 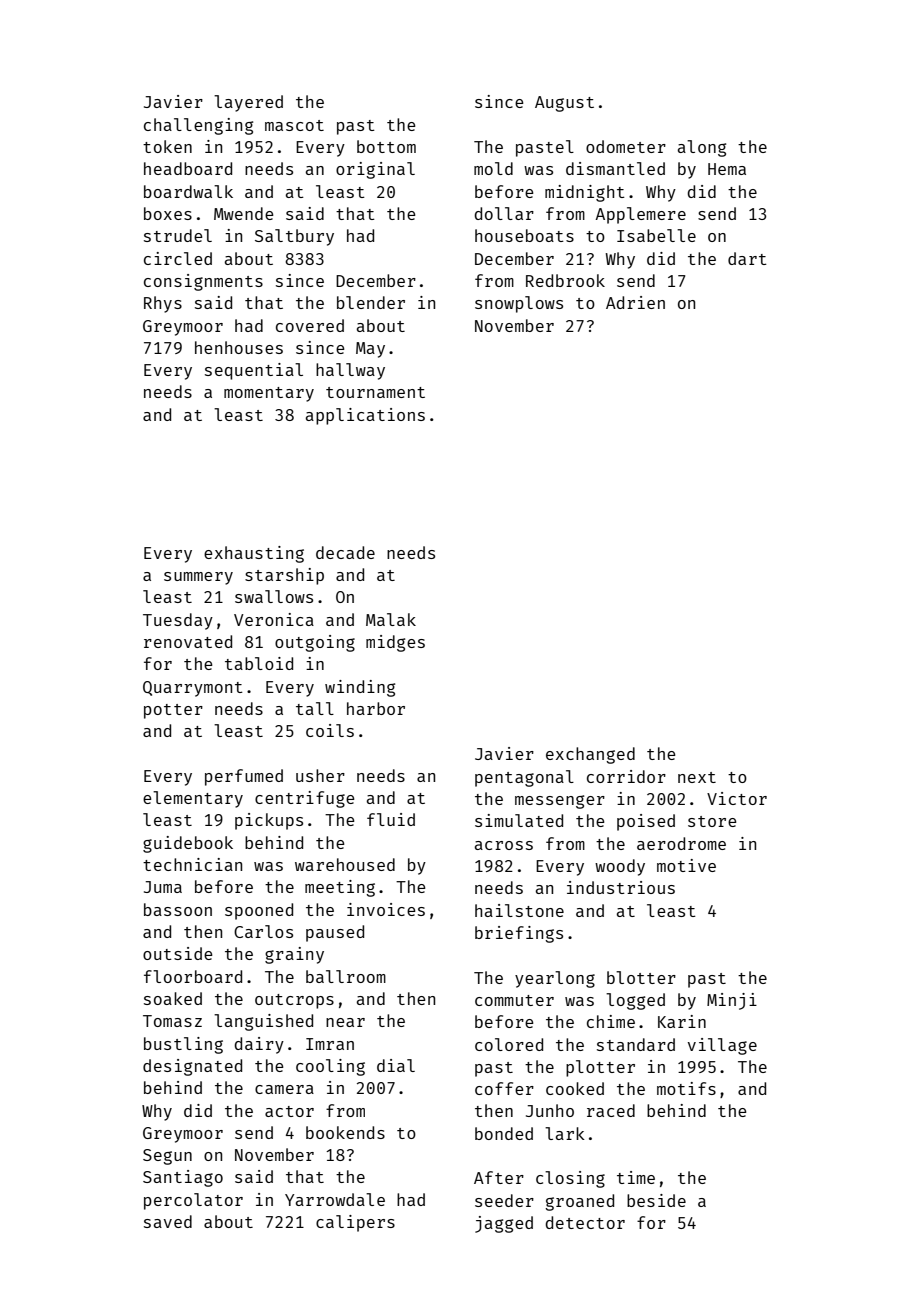 What do you see at coordinates (345, 552) in the screenshot?
I see `decade` at bounding box center [345, 552].
